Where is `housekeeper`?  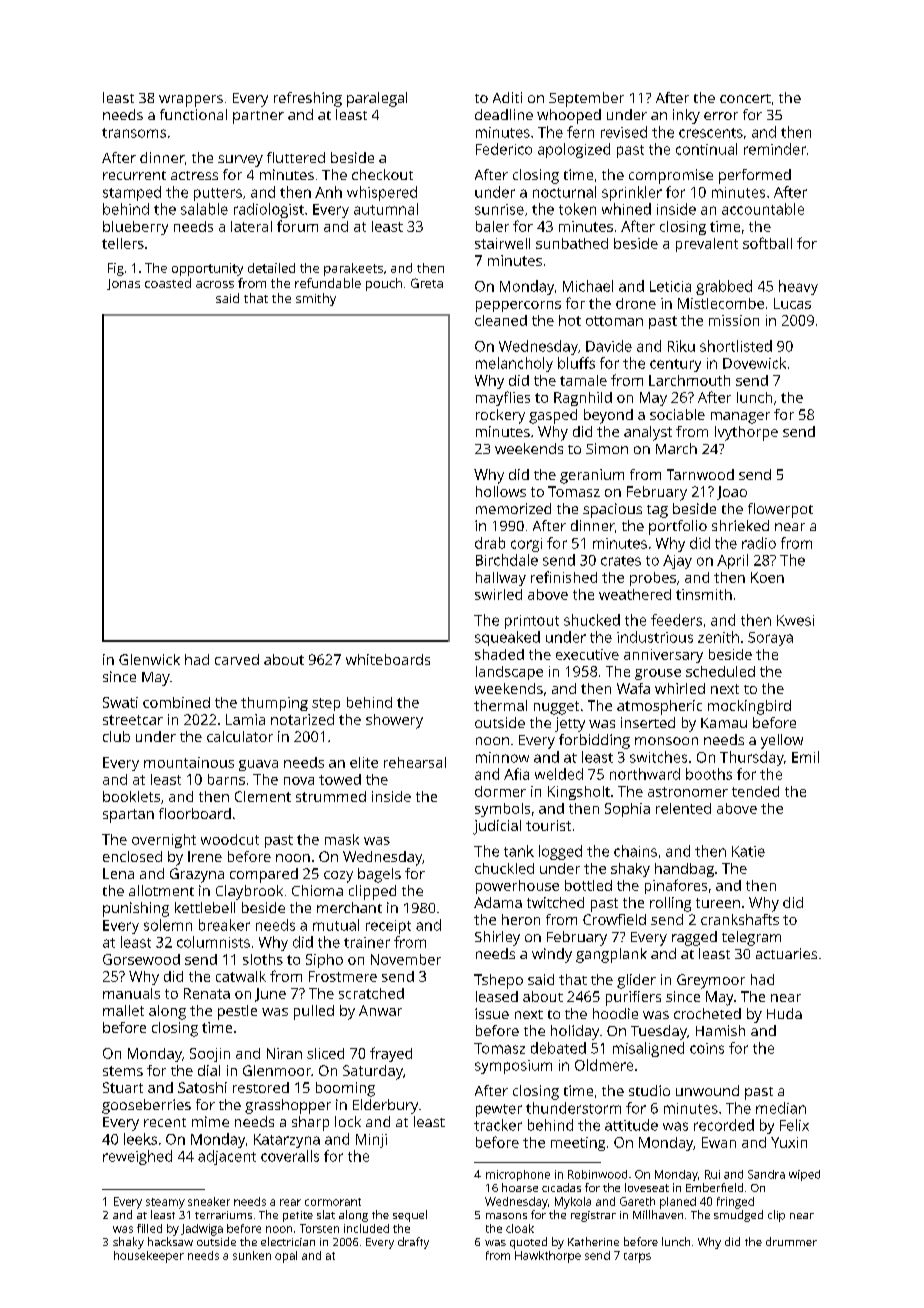 housekeeper is located at coordinates (149, 1257).
